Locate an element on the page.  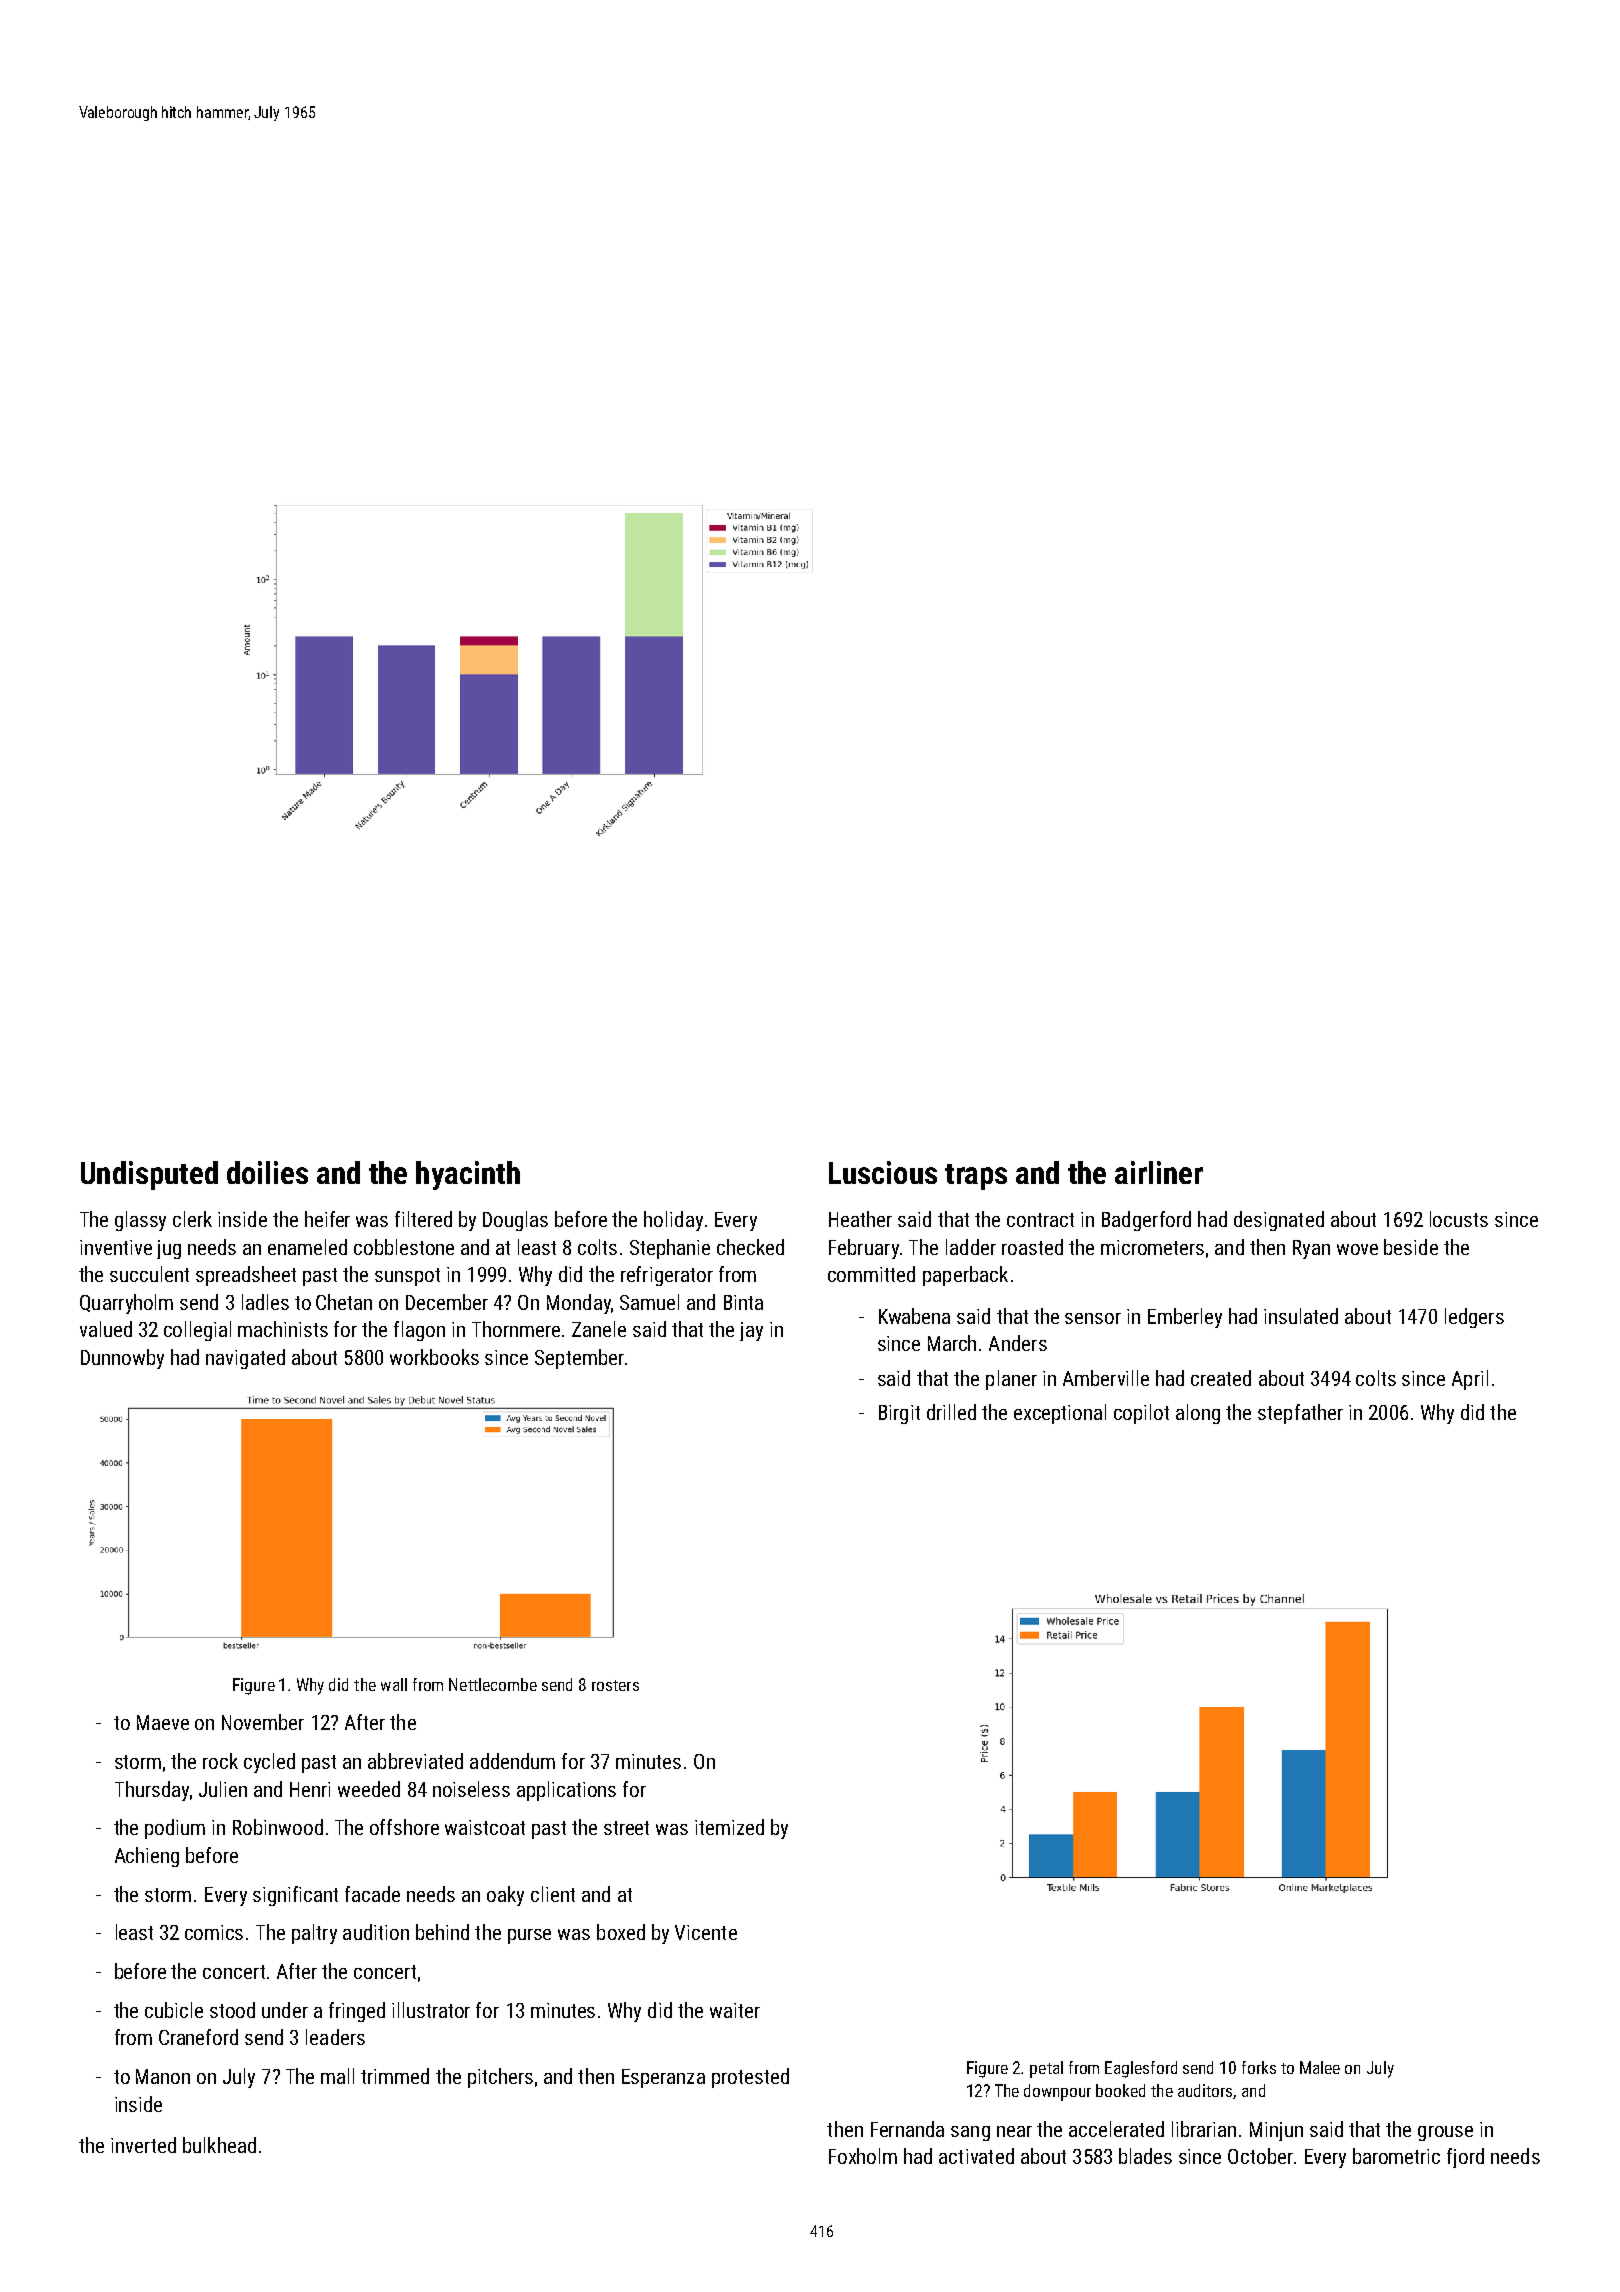
insulated is located at coordinates (1301, 1316).
